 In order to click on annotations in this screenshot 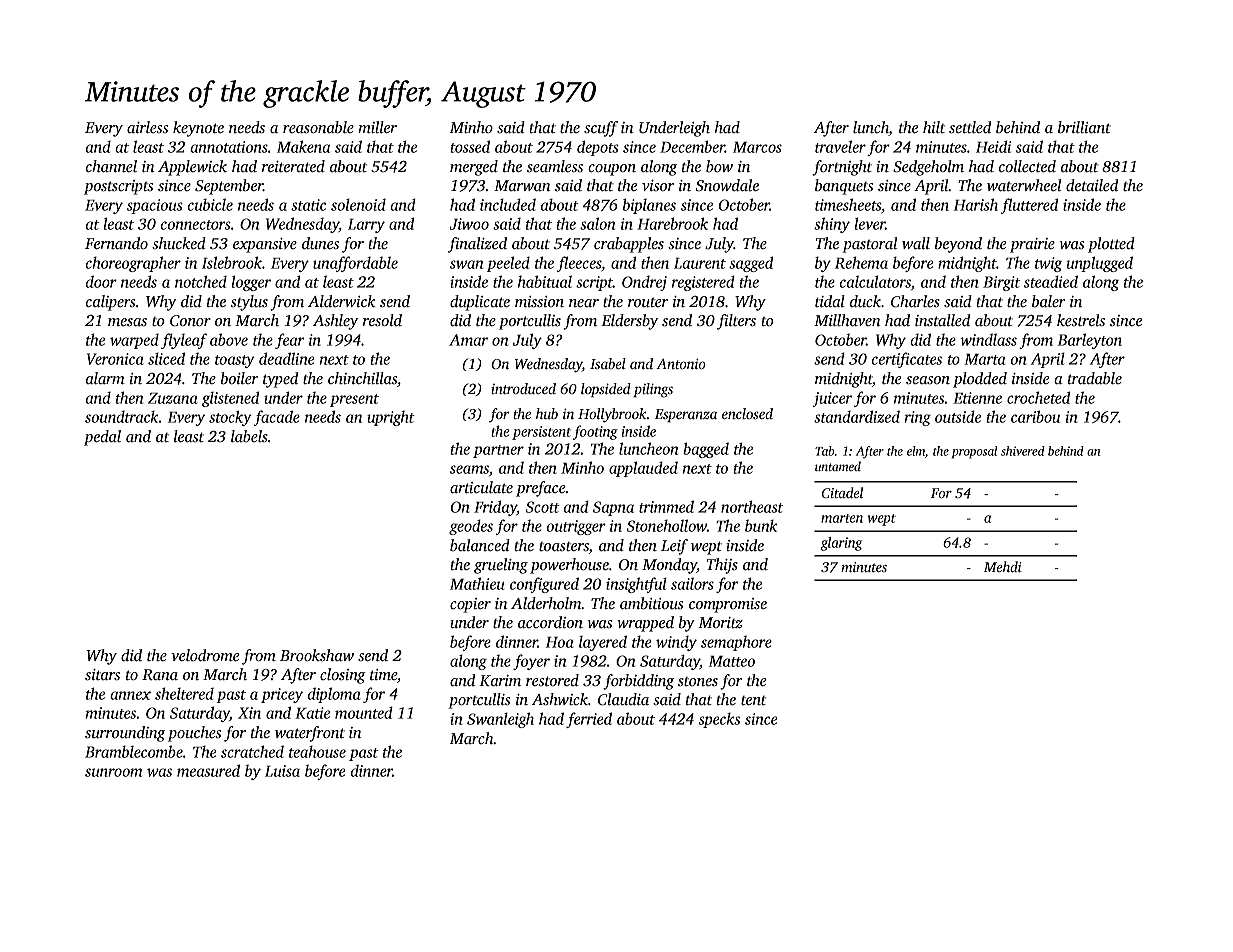, I will do `click(229, 147)`.
